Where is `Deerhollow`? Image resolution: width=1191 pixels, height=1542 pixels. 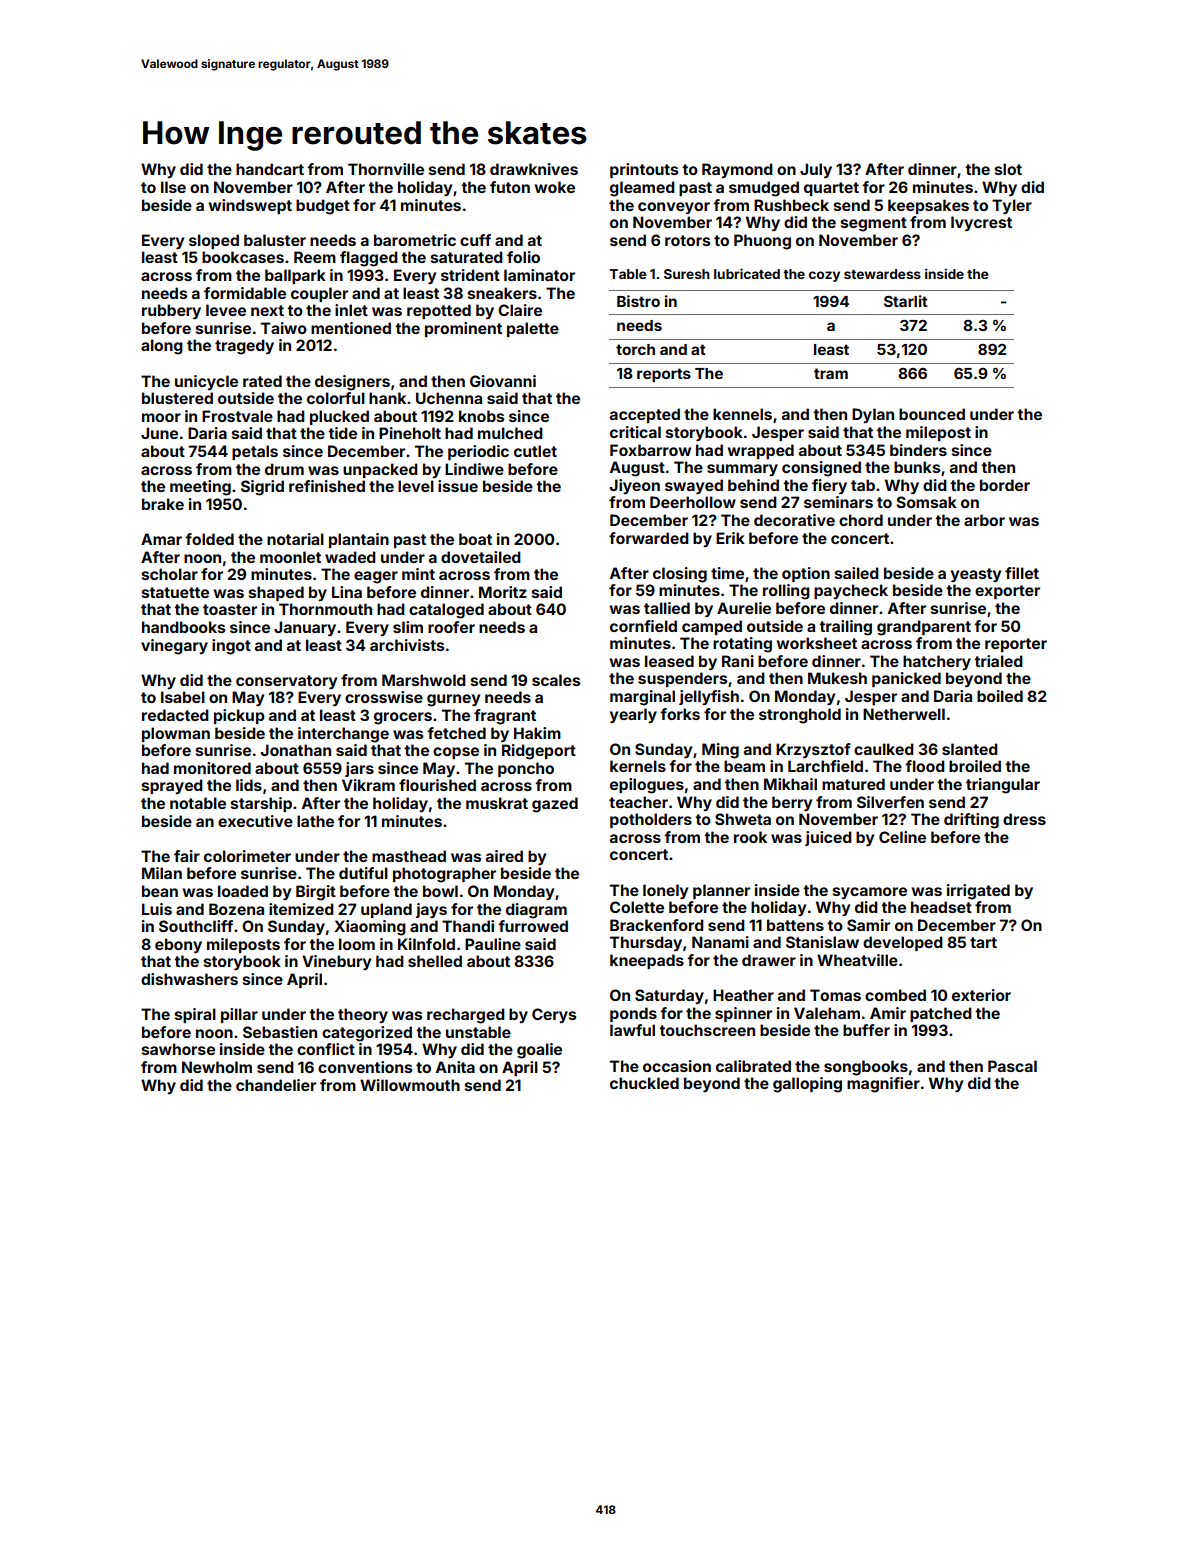 Deerhollow is located at coordinates (693, 502).
